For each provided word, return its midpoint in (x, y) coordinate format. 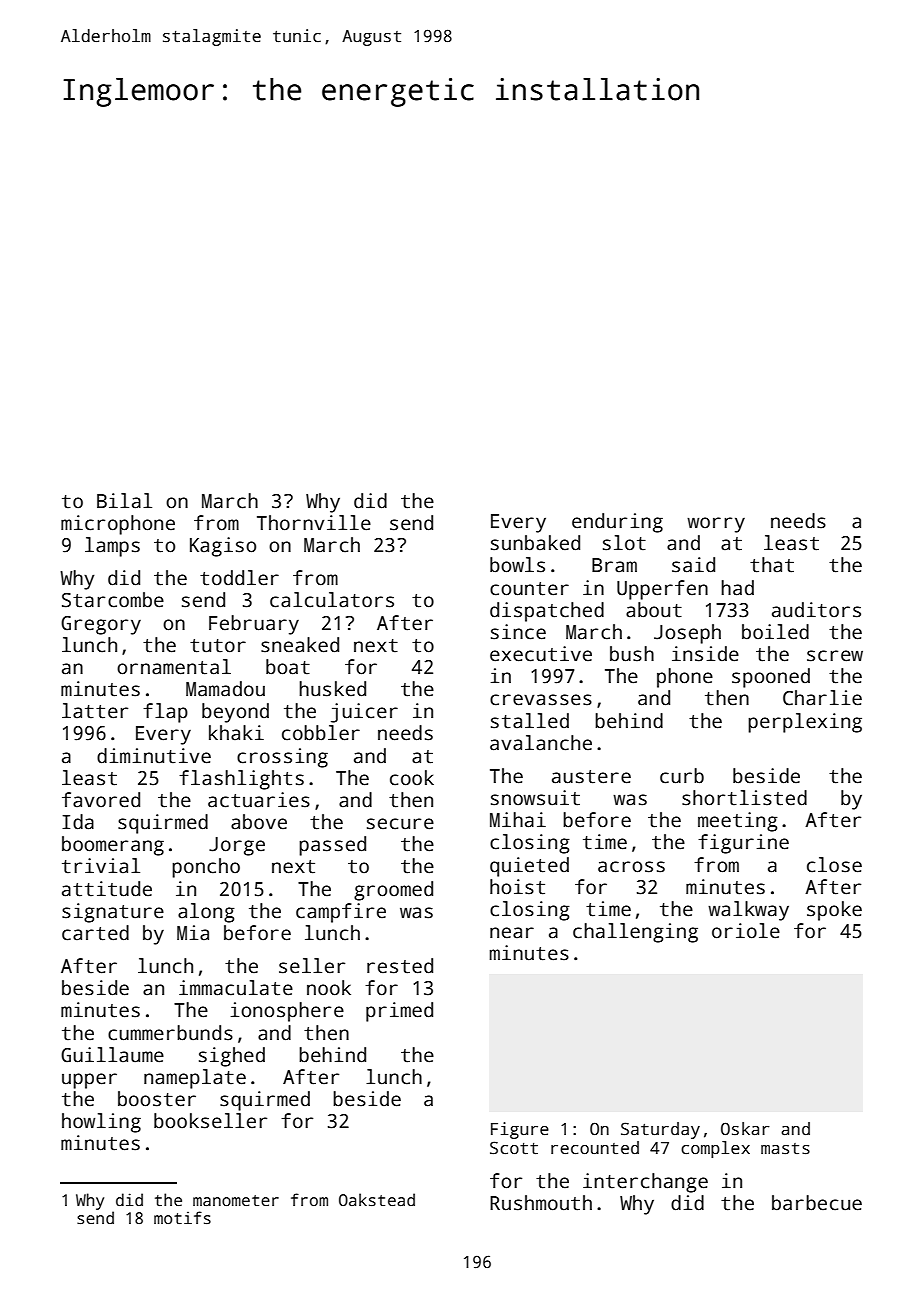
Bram (614, 565)
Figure (520, 1130)
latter (95, 711)
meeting (738, 822)
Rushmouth (541, 1203)
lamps (112, 547)
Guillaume (112, 1055)
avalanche (541, 743)
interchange (645, 1183)
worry (716, 525)
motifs (182, 1218)
